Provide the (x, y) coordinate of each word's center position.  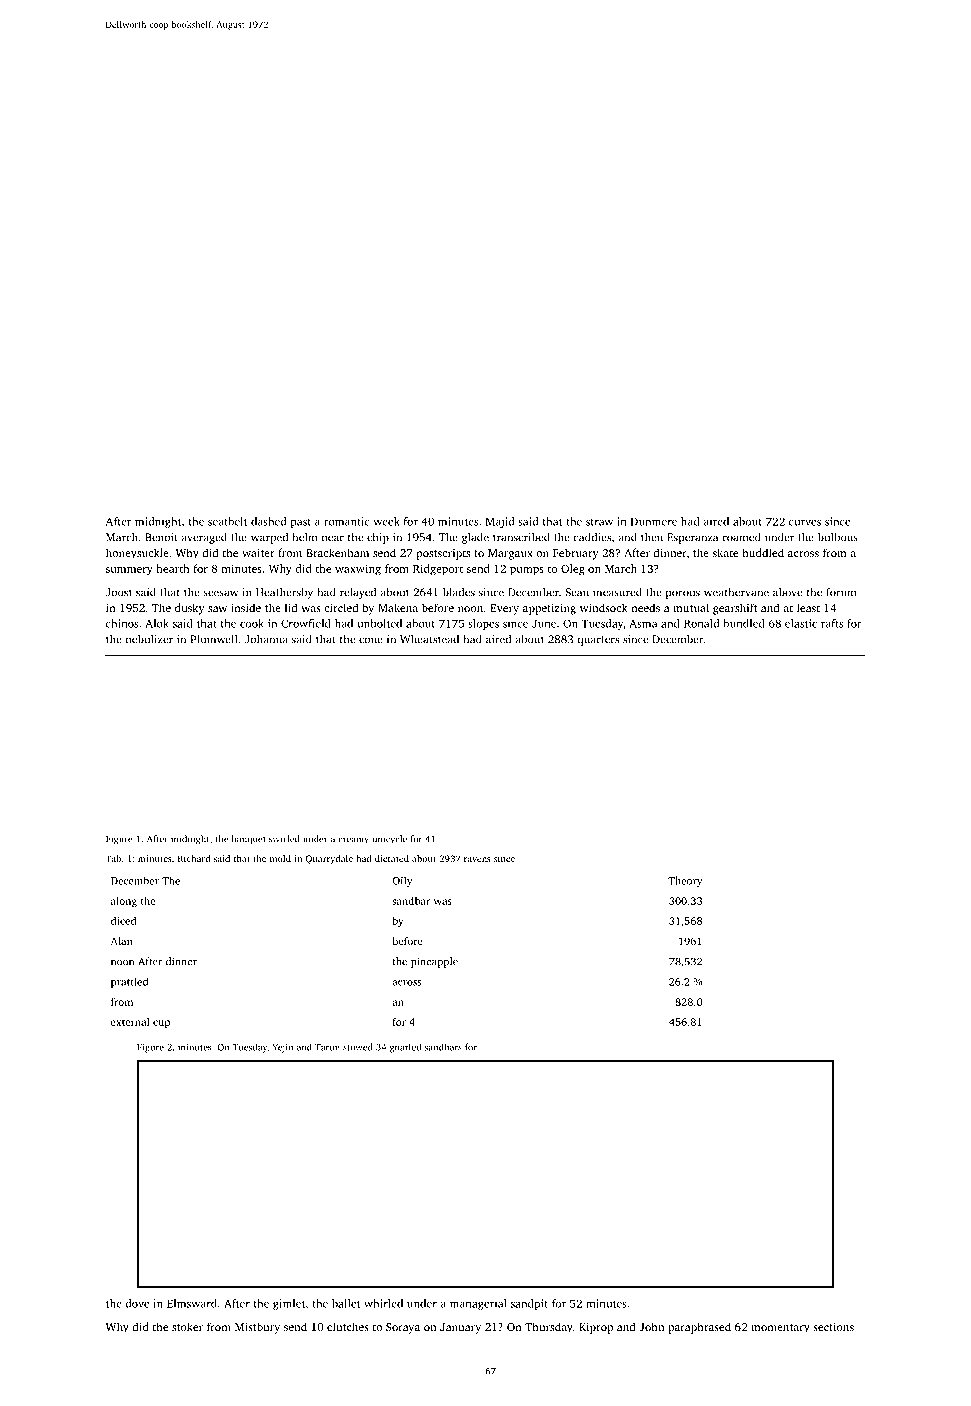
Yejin (282, 1048)
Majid (500, 522)
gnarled (405, 1048)
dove (137, 1303)
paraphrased (699, 1328)
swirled (284, 839)
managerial (478, 1304)
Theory (685, 881)
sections (833, 1327)
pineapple (434, 962)
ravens (477, 859)
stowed (358, 1047)
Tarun (327, 1047)
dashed (268, 521)
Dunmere (654, 521)
